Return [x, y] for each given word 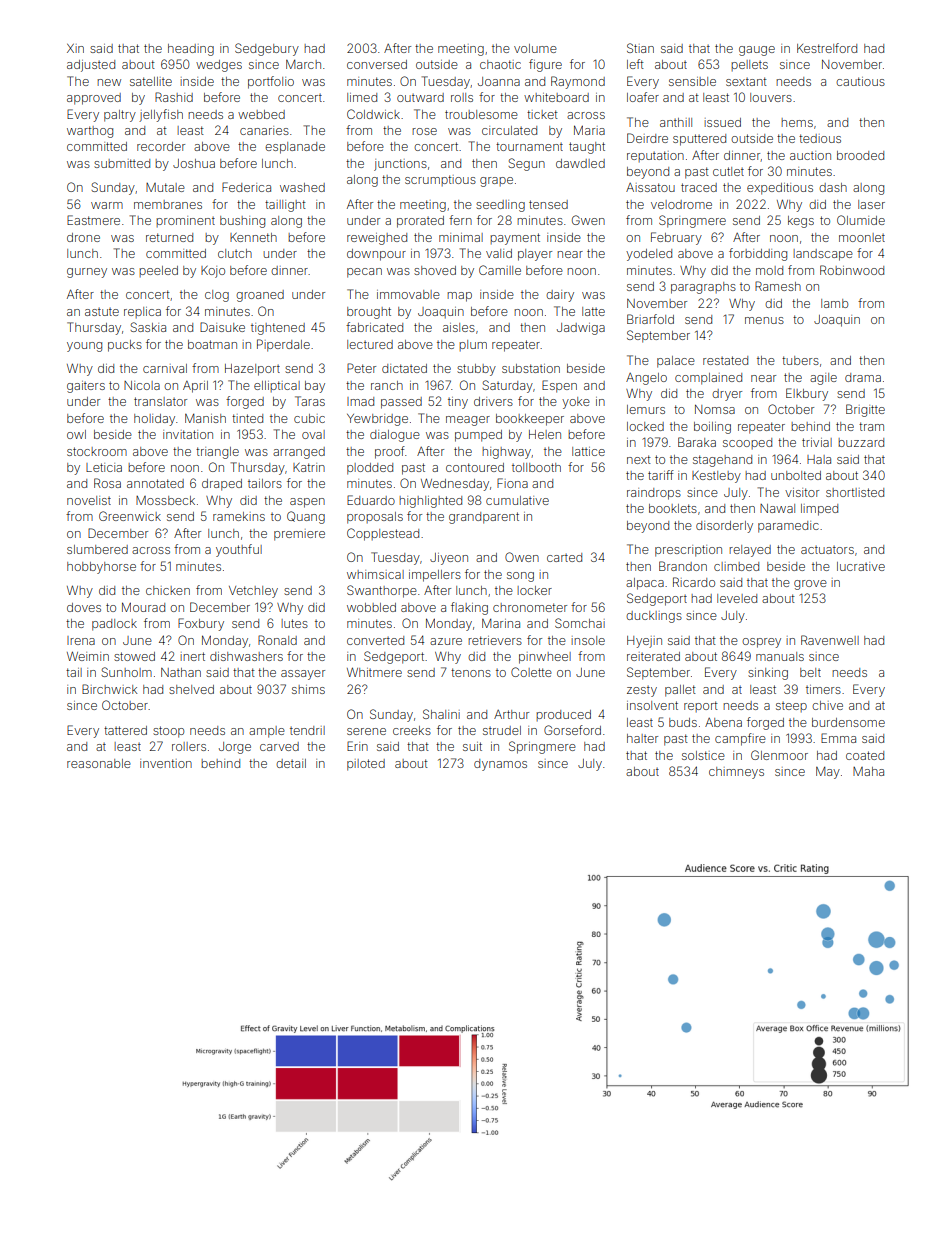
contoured [475, 467]
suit [472, 746]
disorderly [724, 527]
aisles [459, 327]
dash [833, 187]
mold [769, 270]
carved [279, 746]
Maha [868, 771]
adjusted [91, 66]
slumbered [97, 549]
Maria [589, 130]
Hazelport [252, 370]
